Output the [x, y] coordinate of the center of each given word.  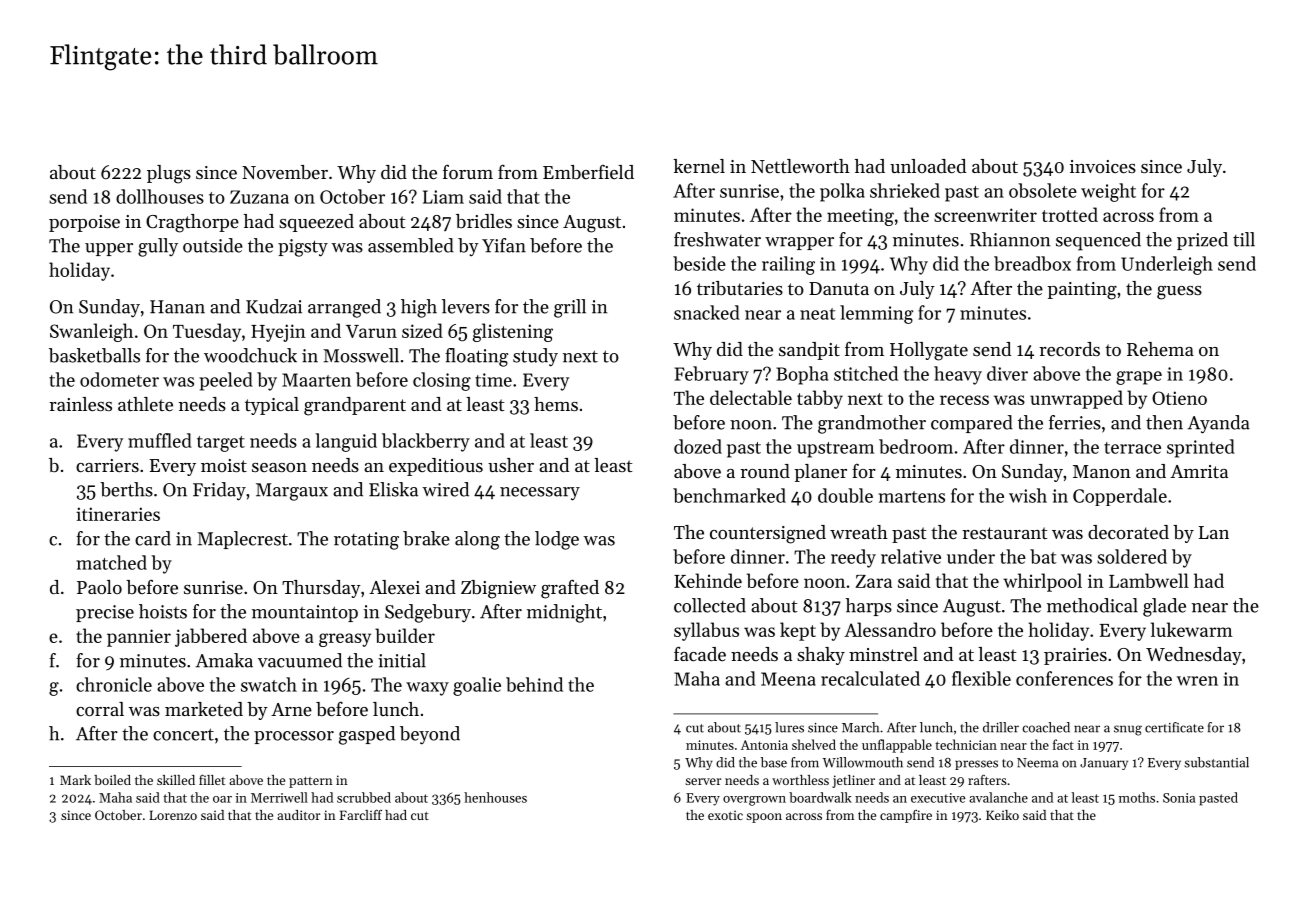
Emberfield [588, 171]
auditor [298, 815]
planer [820, 473]
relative [911, 556]
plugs [169, 174]
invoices [1103, 166]
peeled [226, 381]
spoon [764, 818]
